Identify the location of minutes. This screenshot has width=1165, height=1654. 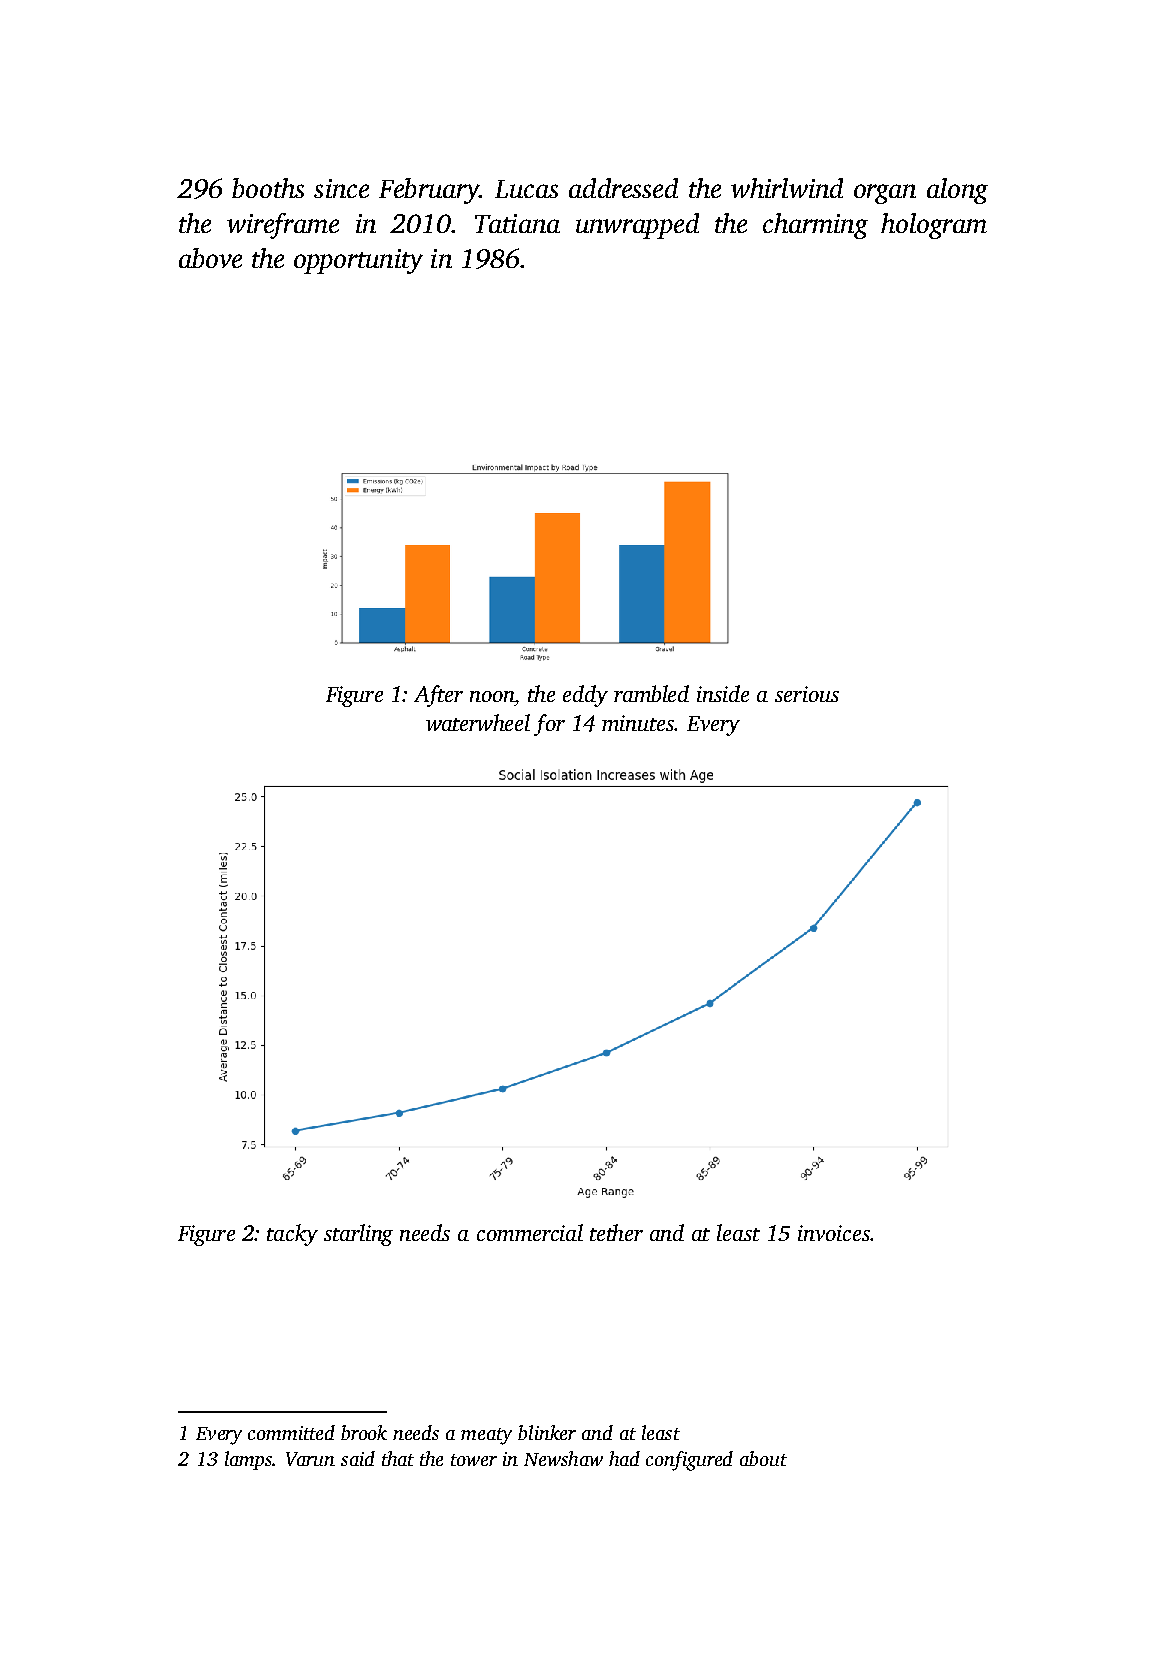
(638, 723).
